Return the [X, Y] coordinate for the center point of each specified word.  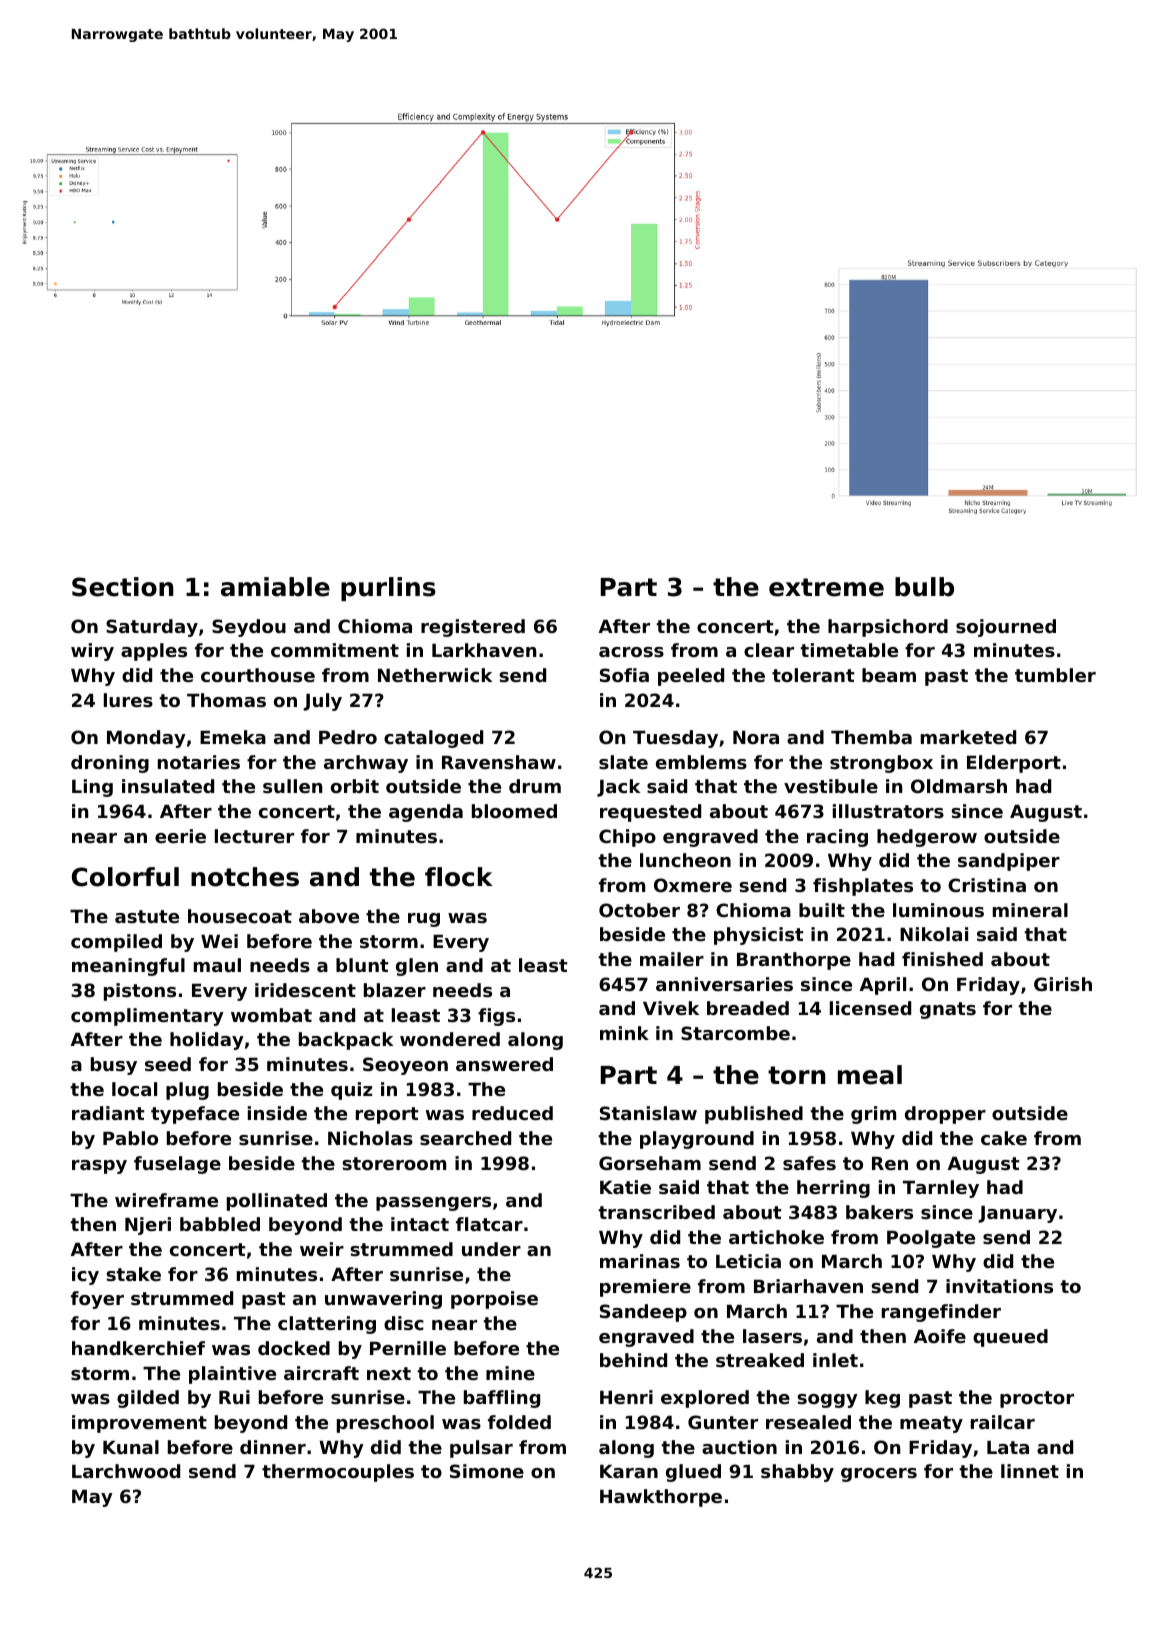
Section [123, 587]
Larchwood [126, 1471]
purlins [388, 589]
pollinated [277, 1202]
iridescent [305, 990]
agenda [426, 813]
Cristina [987, 885]
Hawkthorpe [661, 1498]
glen [417, 967]
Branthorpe [794, 961]
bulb [924, 587]
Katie [625, 1187]
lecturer [254, 836]
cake [1004, 1138]
